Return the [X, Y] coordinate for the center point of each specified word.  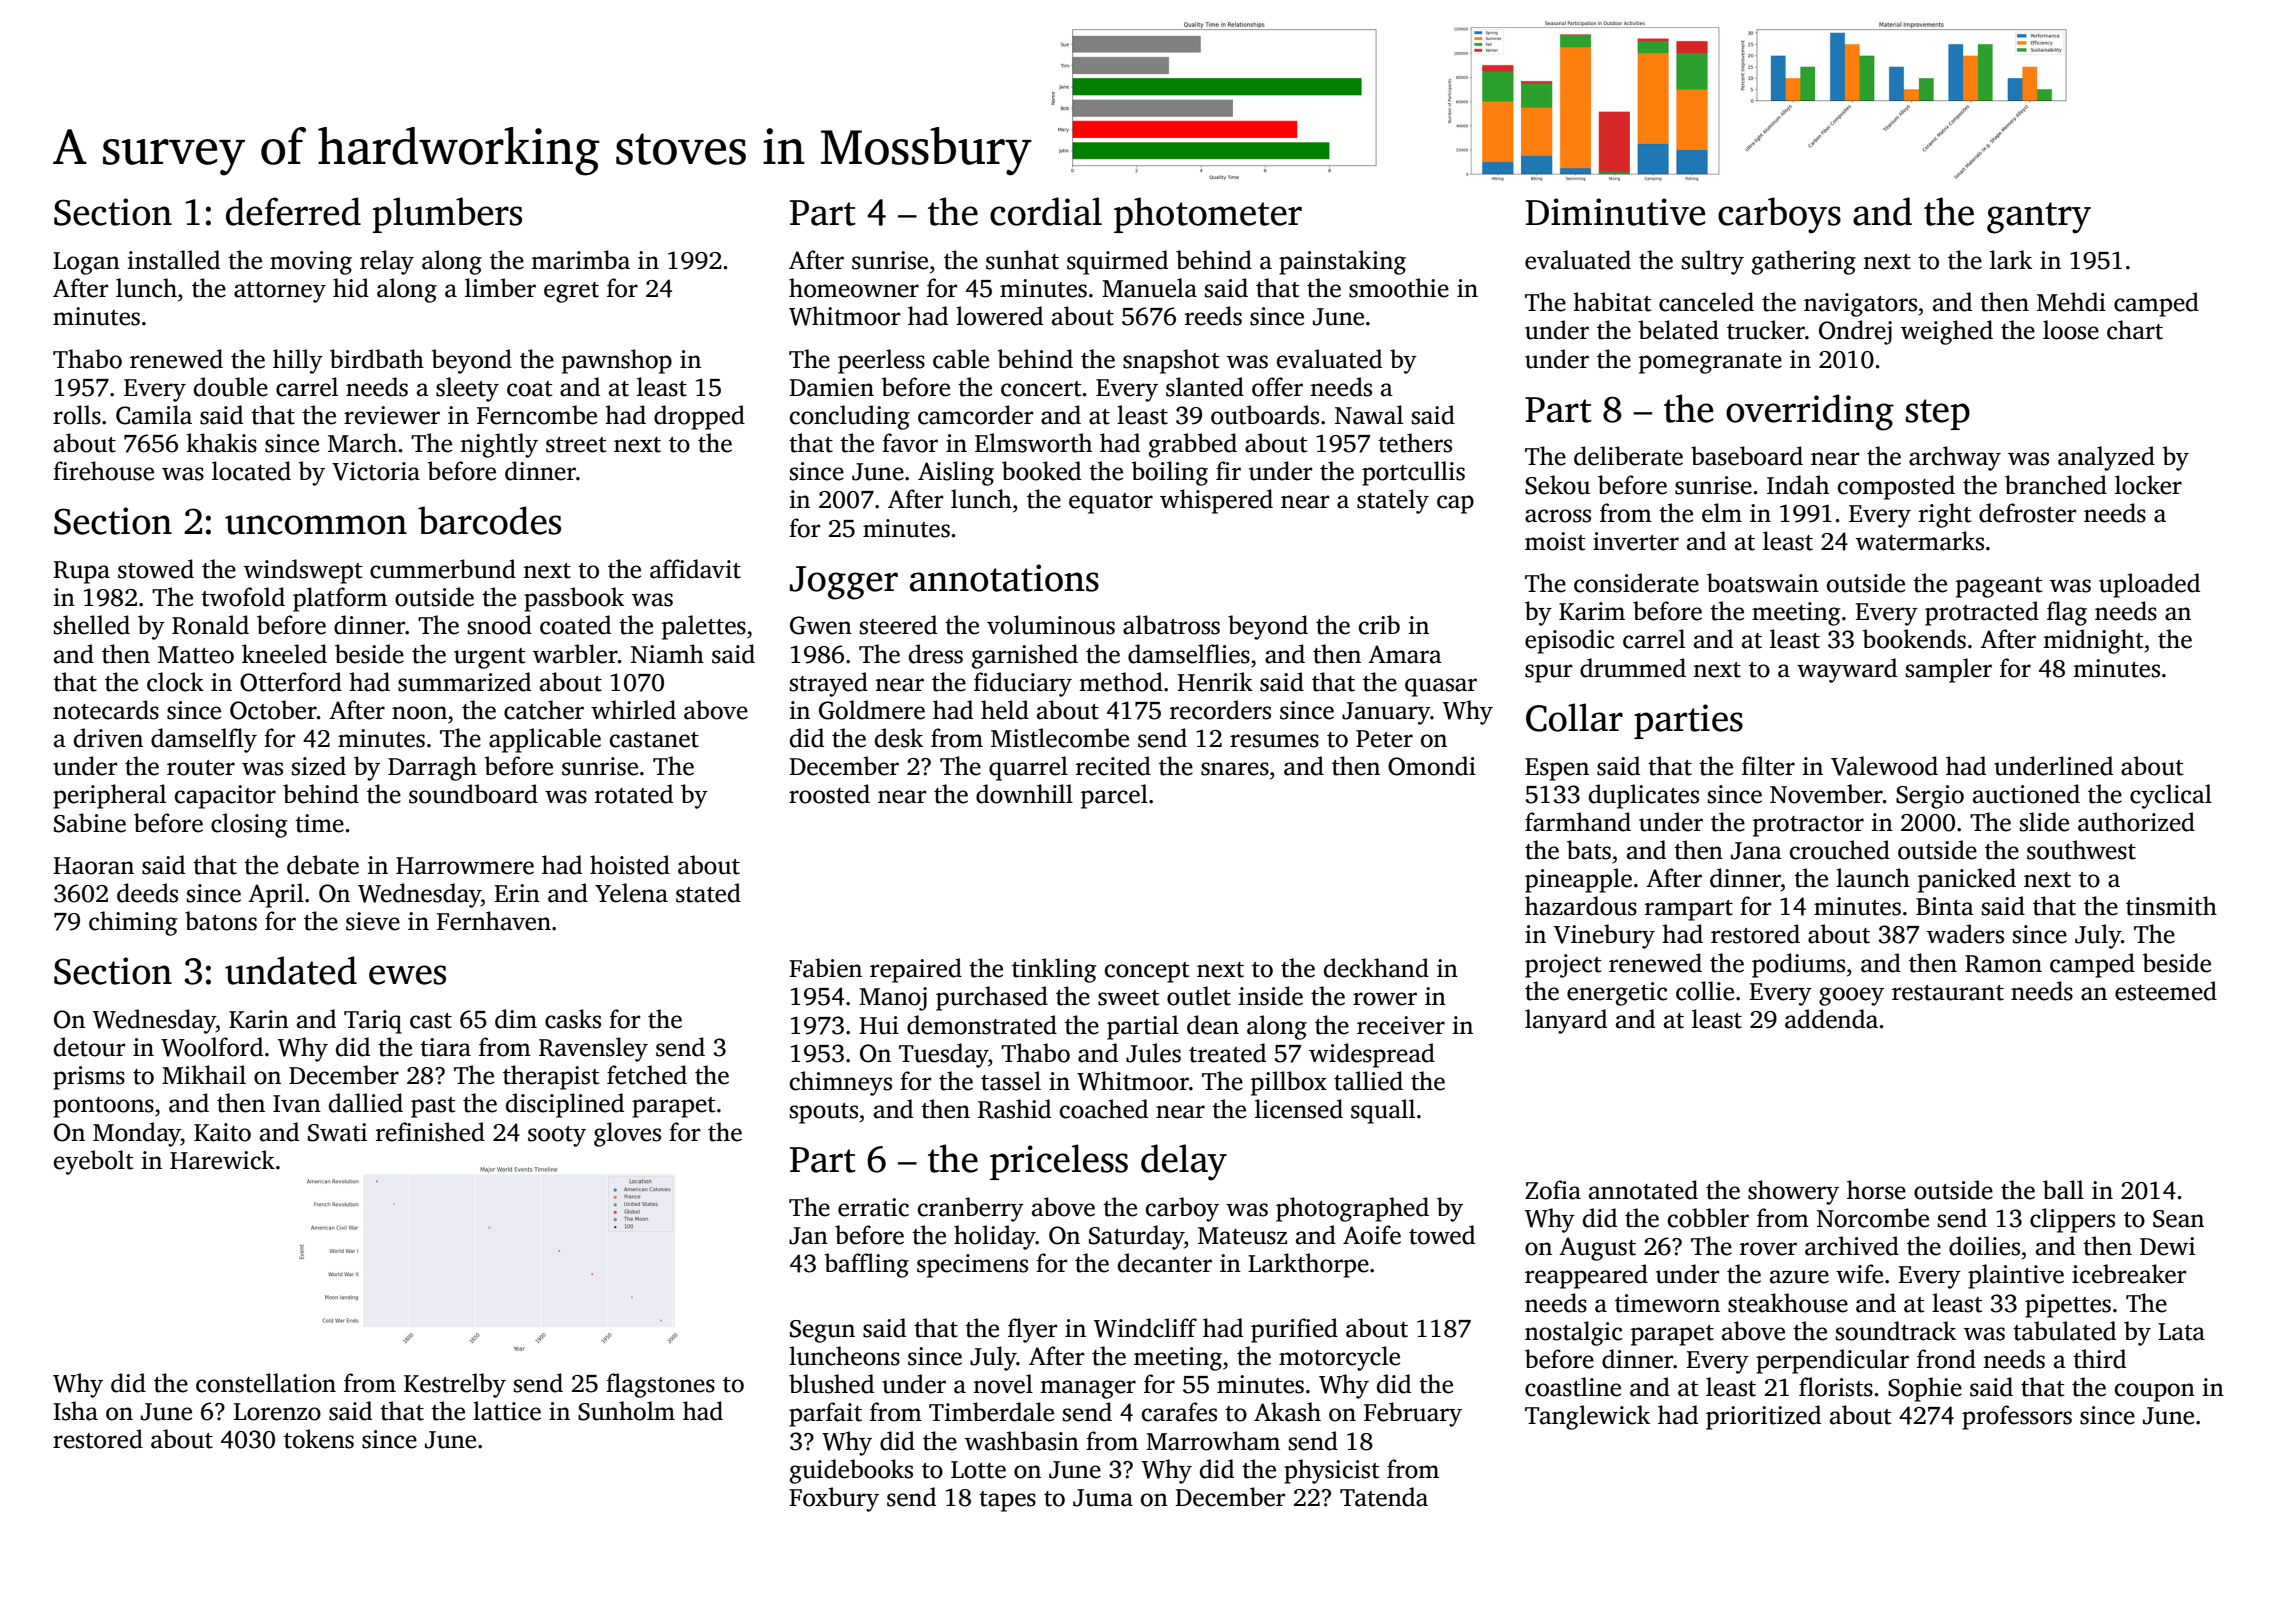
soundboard [473, 794]
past [433, 1107]
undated [291, 970]
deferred [293, 211]
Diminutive [1615, 212]
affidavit [695, 569]
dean [1213, 1025]
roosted [829, 794]
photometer [1208, 215]
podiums [1798, 965]
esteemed [2166, 991]
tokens [319, 1439]
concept [1147, 972]
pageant [1999, 587]
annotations [1004, 578]
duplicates [1644, 796]
